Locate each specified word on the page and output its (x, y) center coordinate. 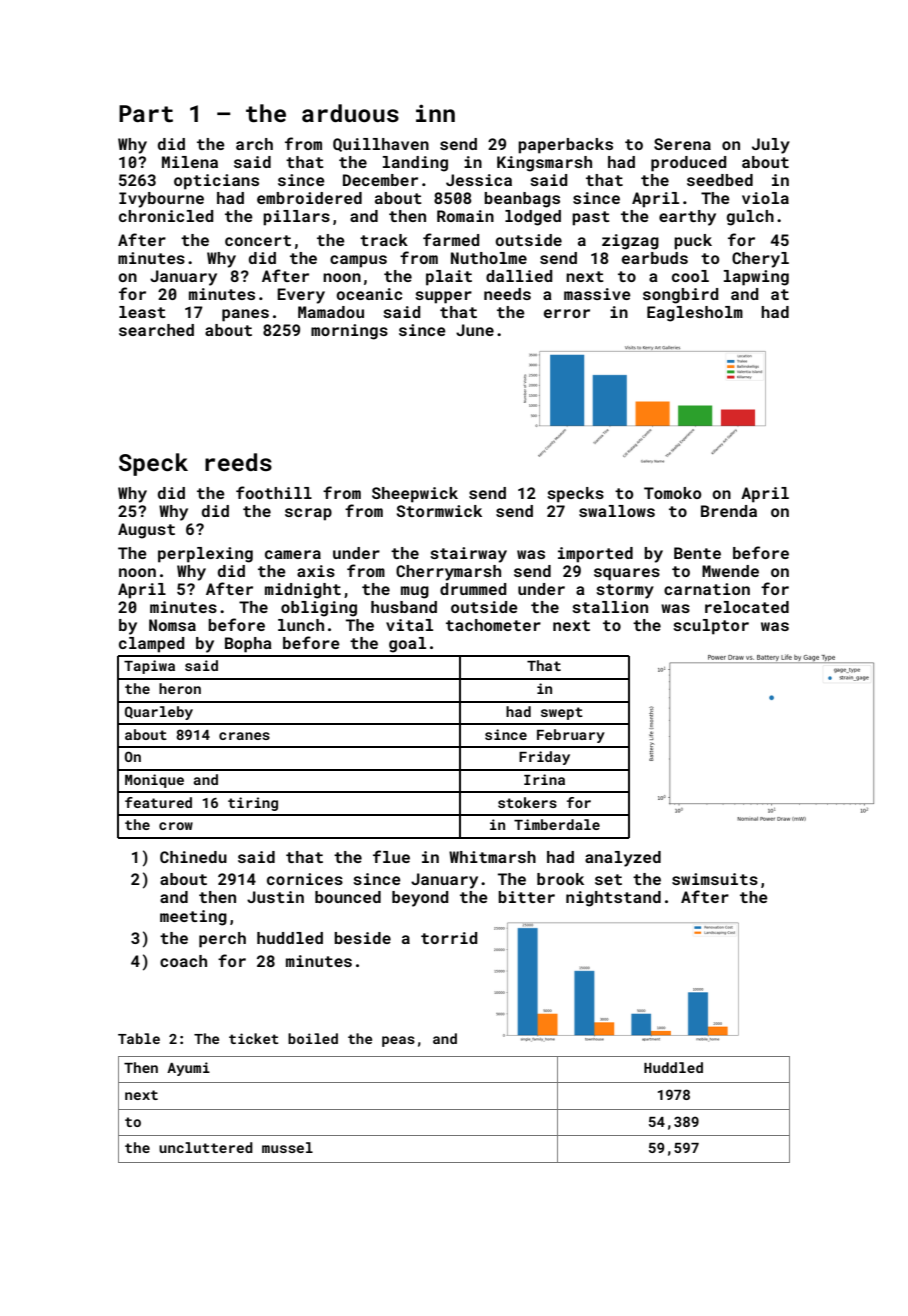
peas (398, 1041)
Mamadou (331, 312)
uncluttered (206, 1147)
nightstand (613, 899)
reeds (238, 462)
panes (245, 315)
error (567, 313)
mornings (349, 332)
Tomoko (672, 493)
